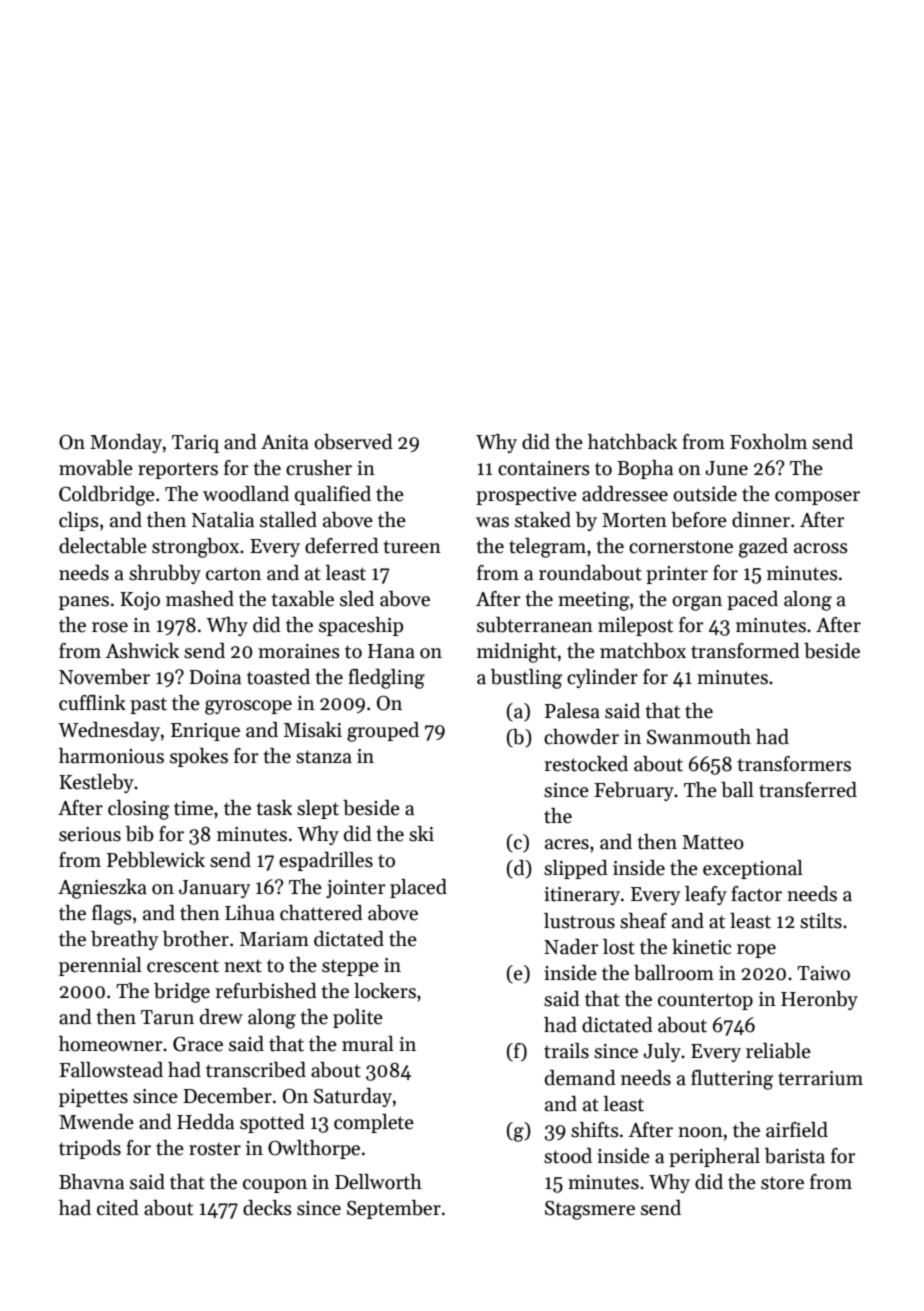 This screenshot has height=1311, width=924. What do you see at coordinates (326, 861) in the screenshot?
I see `espadrilles` at bounding box center [326, 861].
